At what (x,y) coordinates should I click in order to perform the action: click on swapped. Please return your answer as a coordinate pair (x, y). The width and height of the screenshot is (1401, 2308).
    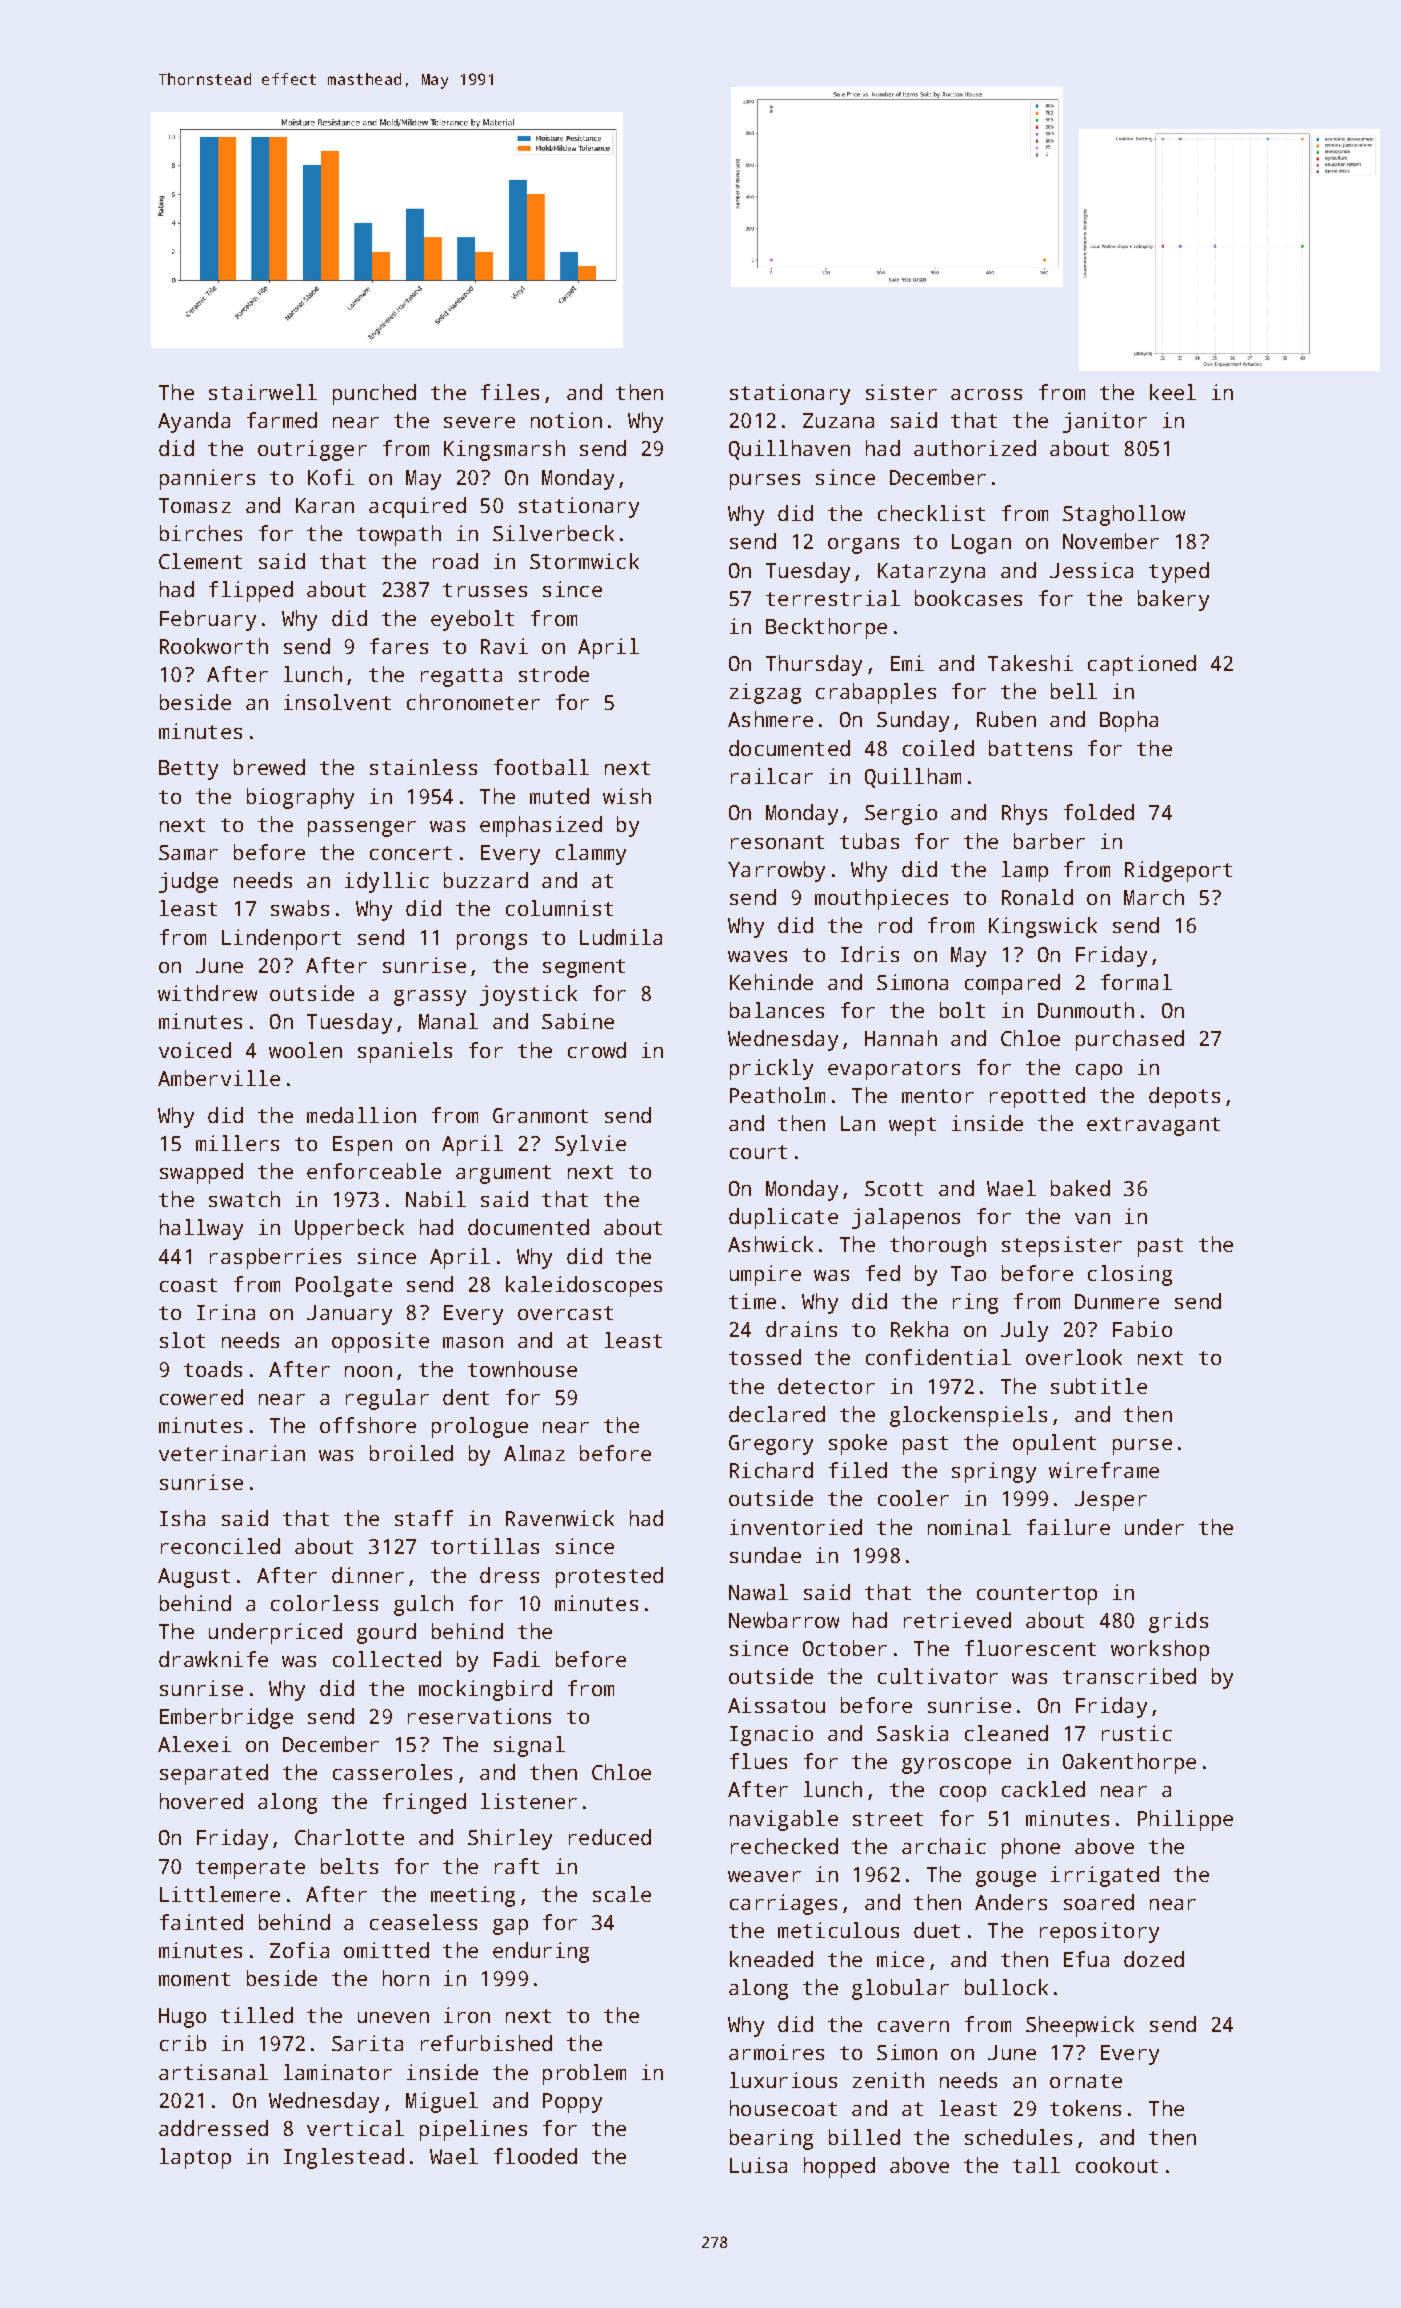
    Looking at the image, I should click on (201, 1173).
